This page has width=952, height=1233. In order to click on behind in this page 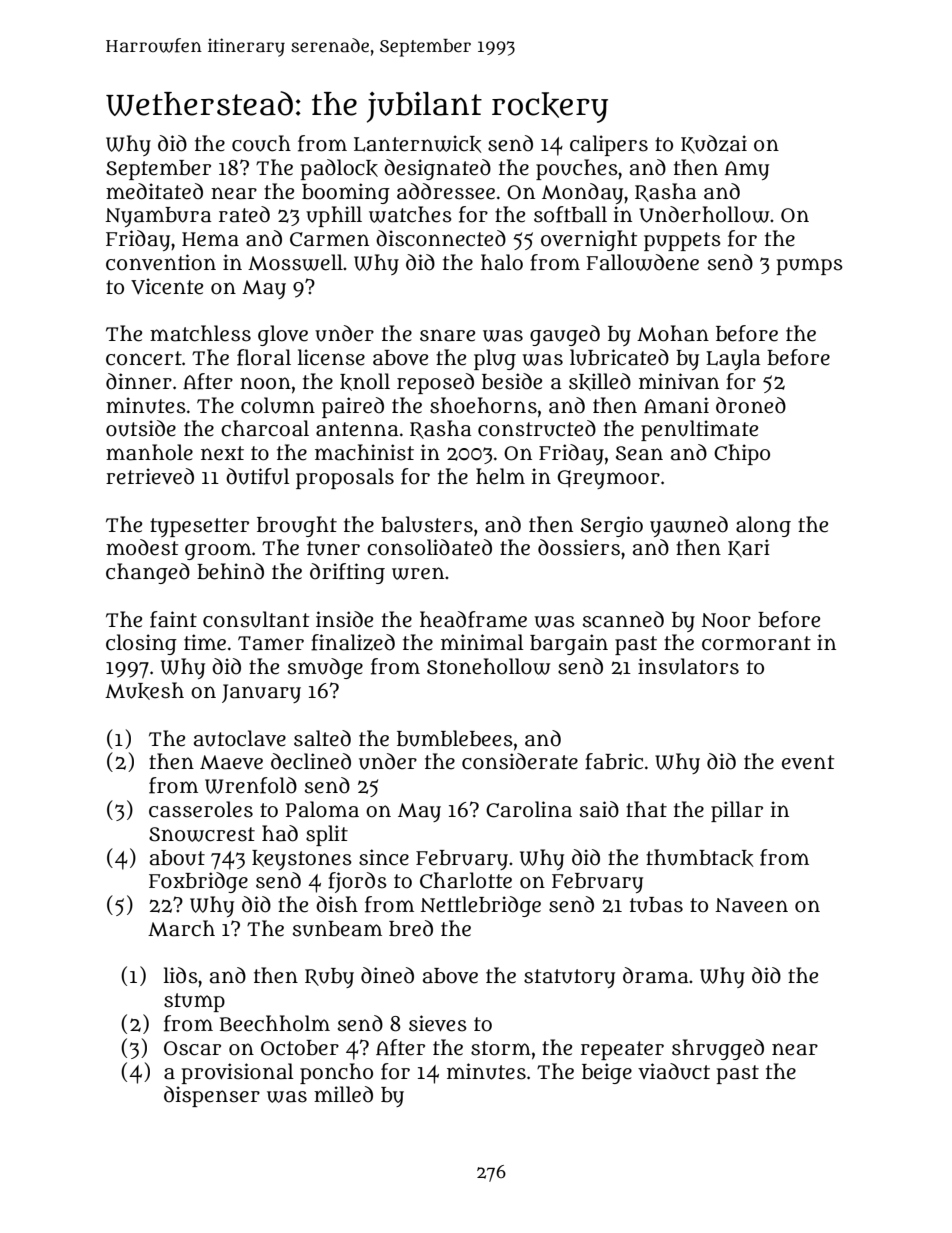, I will do `click(230, 571)`.
